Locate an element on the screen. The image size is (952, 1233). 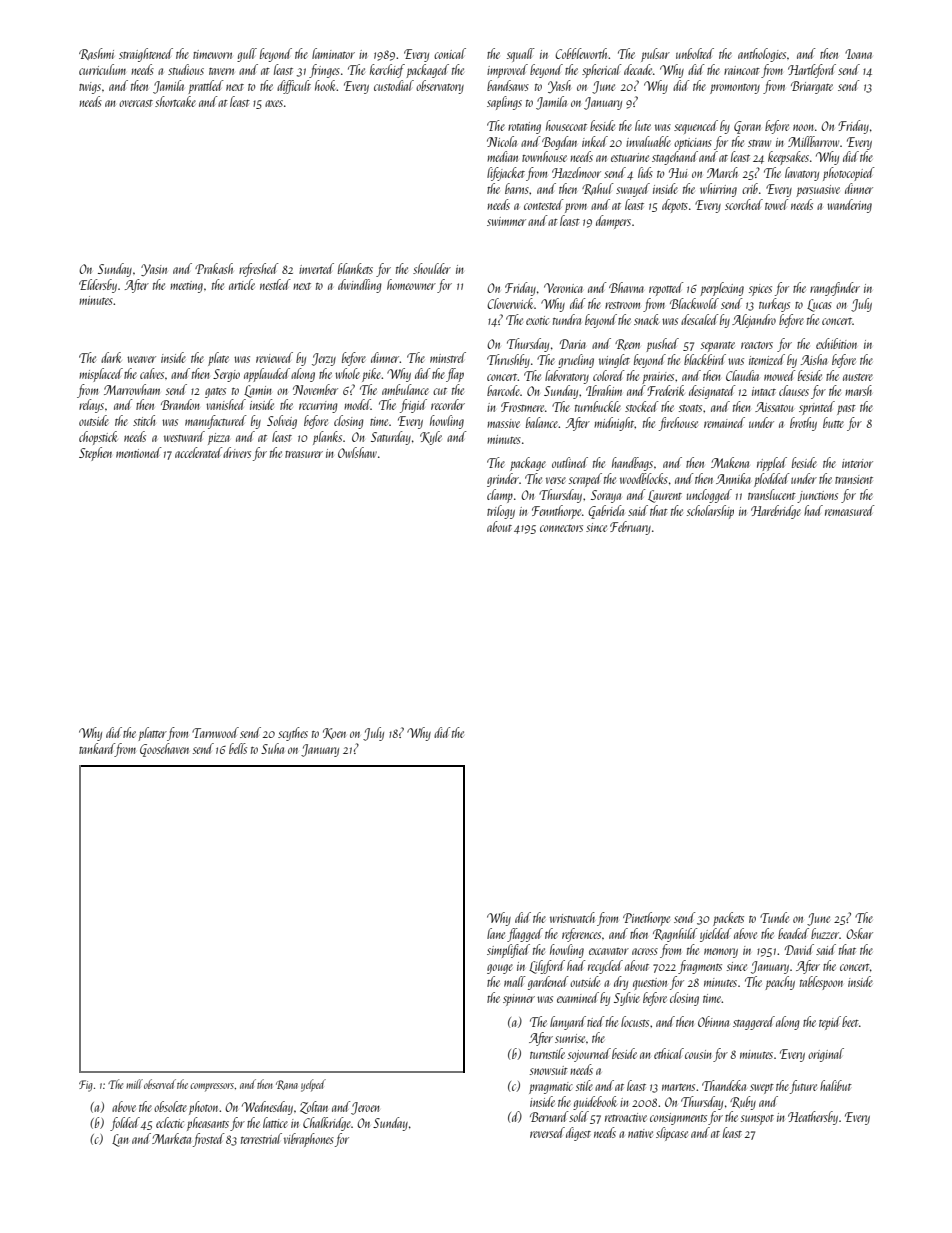
beet is located at coordinates (850, 1021).
